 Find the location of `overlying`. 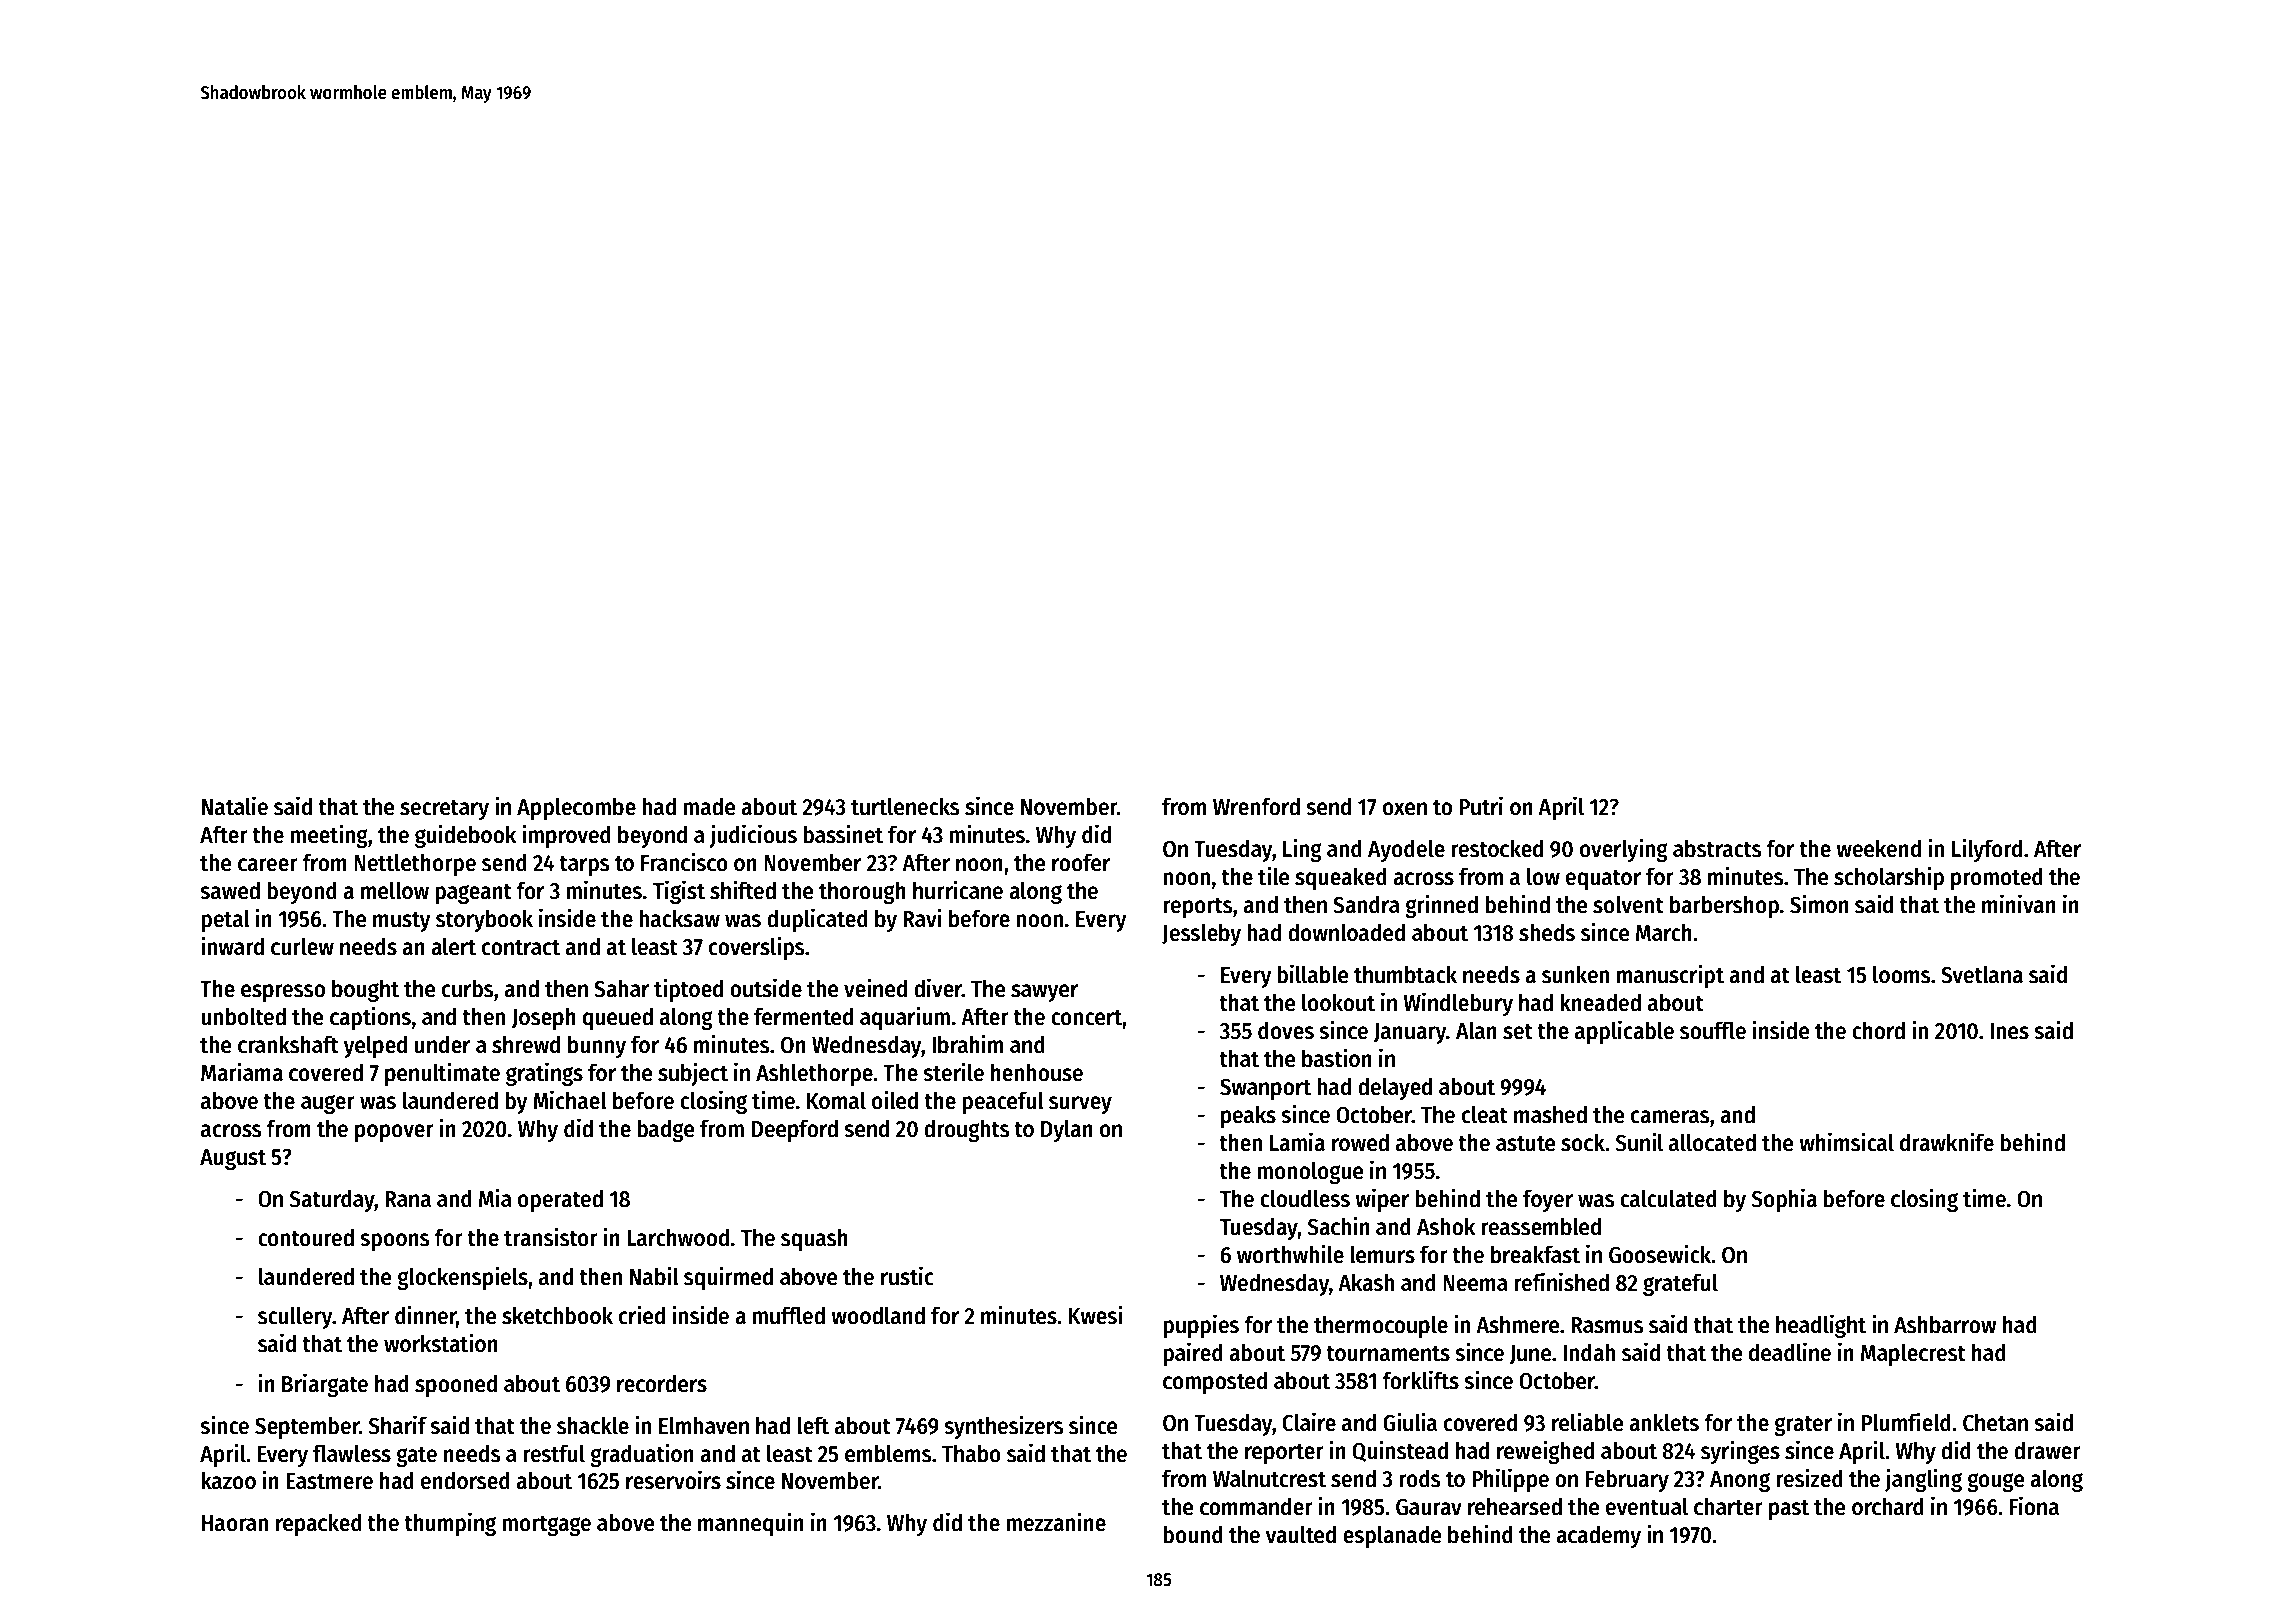

overlying is located at coordinates (1624, 850).
